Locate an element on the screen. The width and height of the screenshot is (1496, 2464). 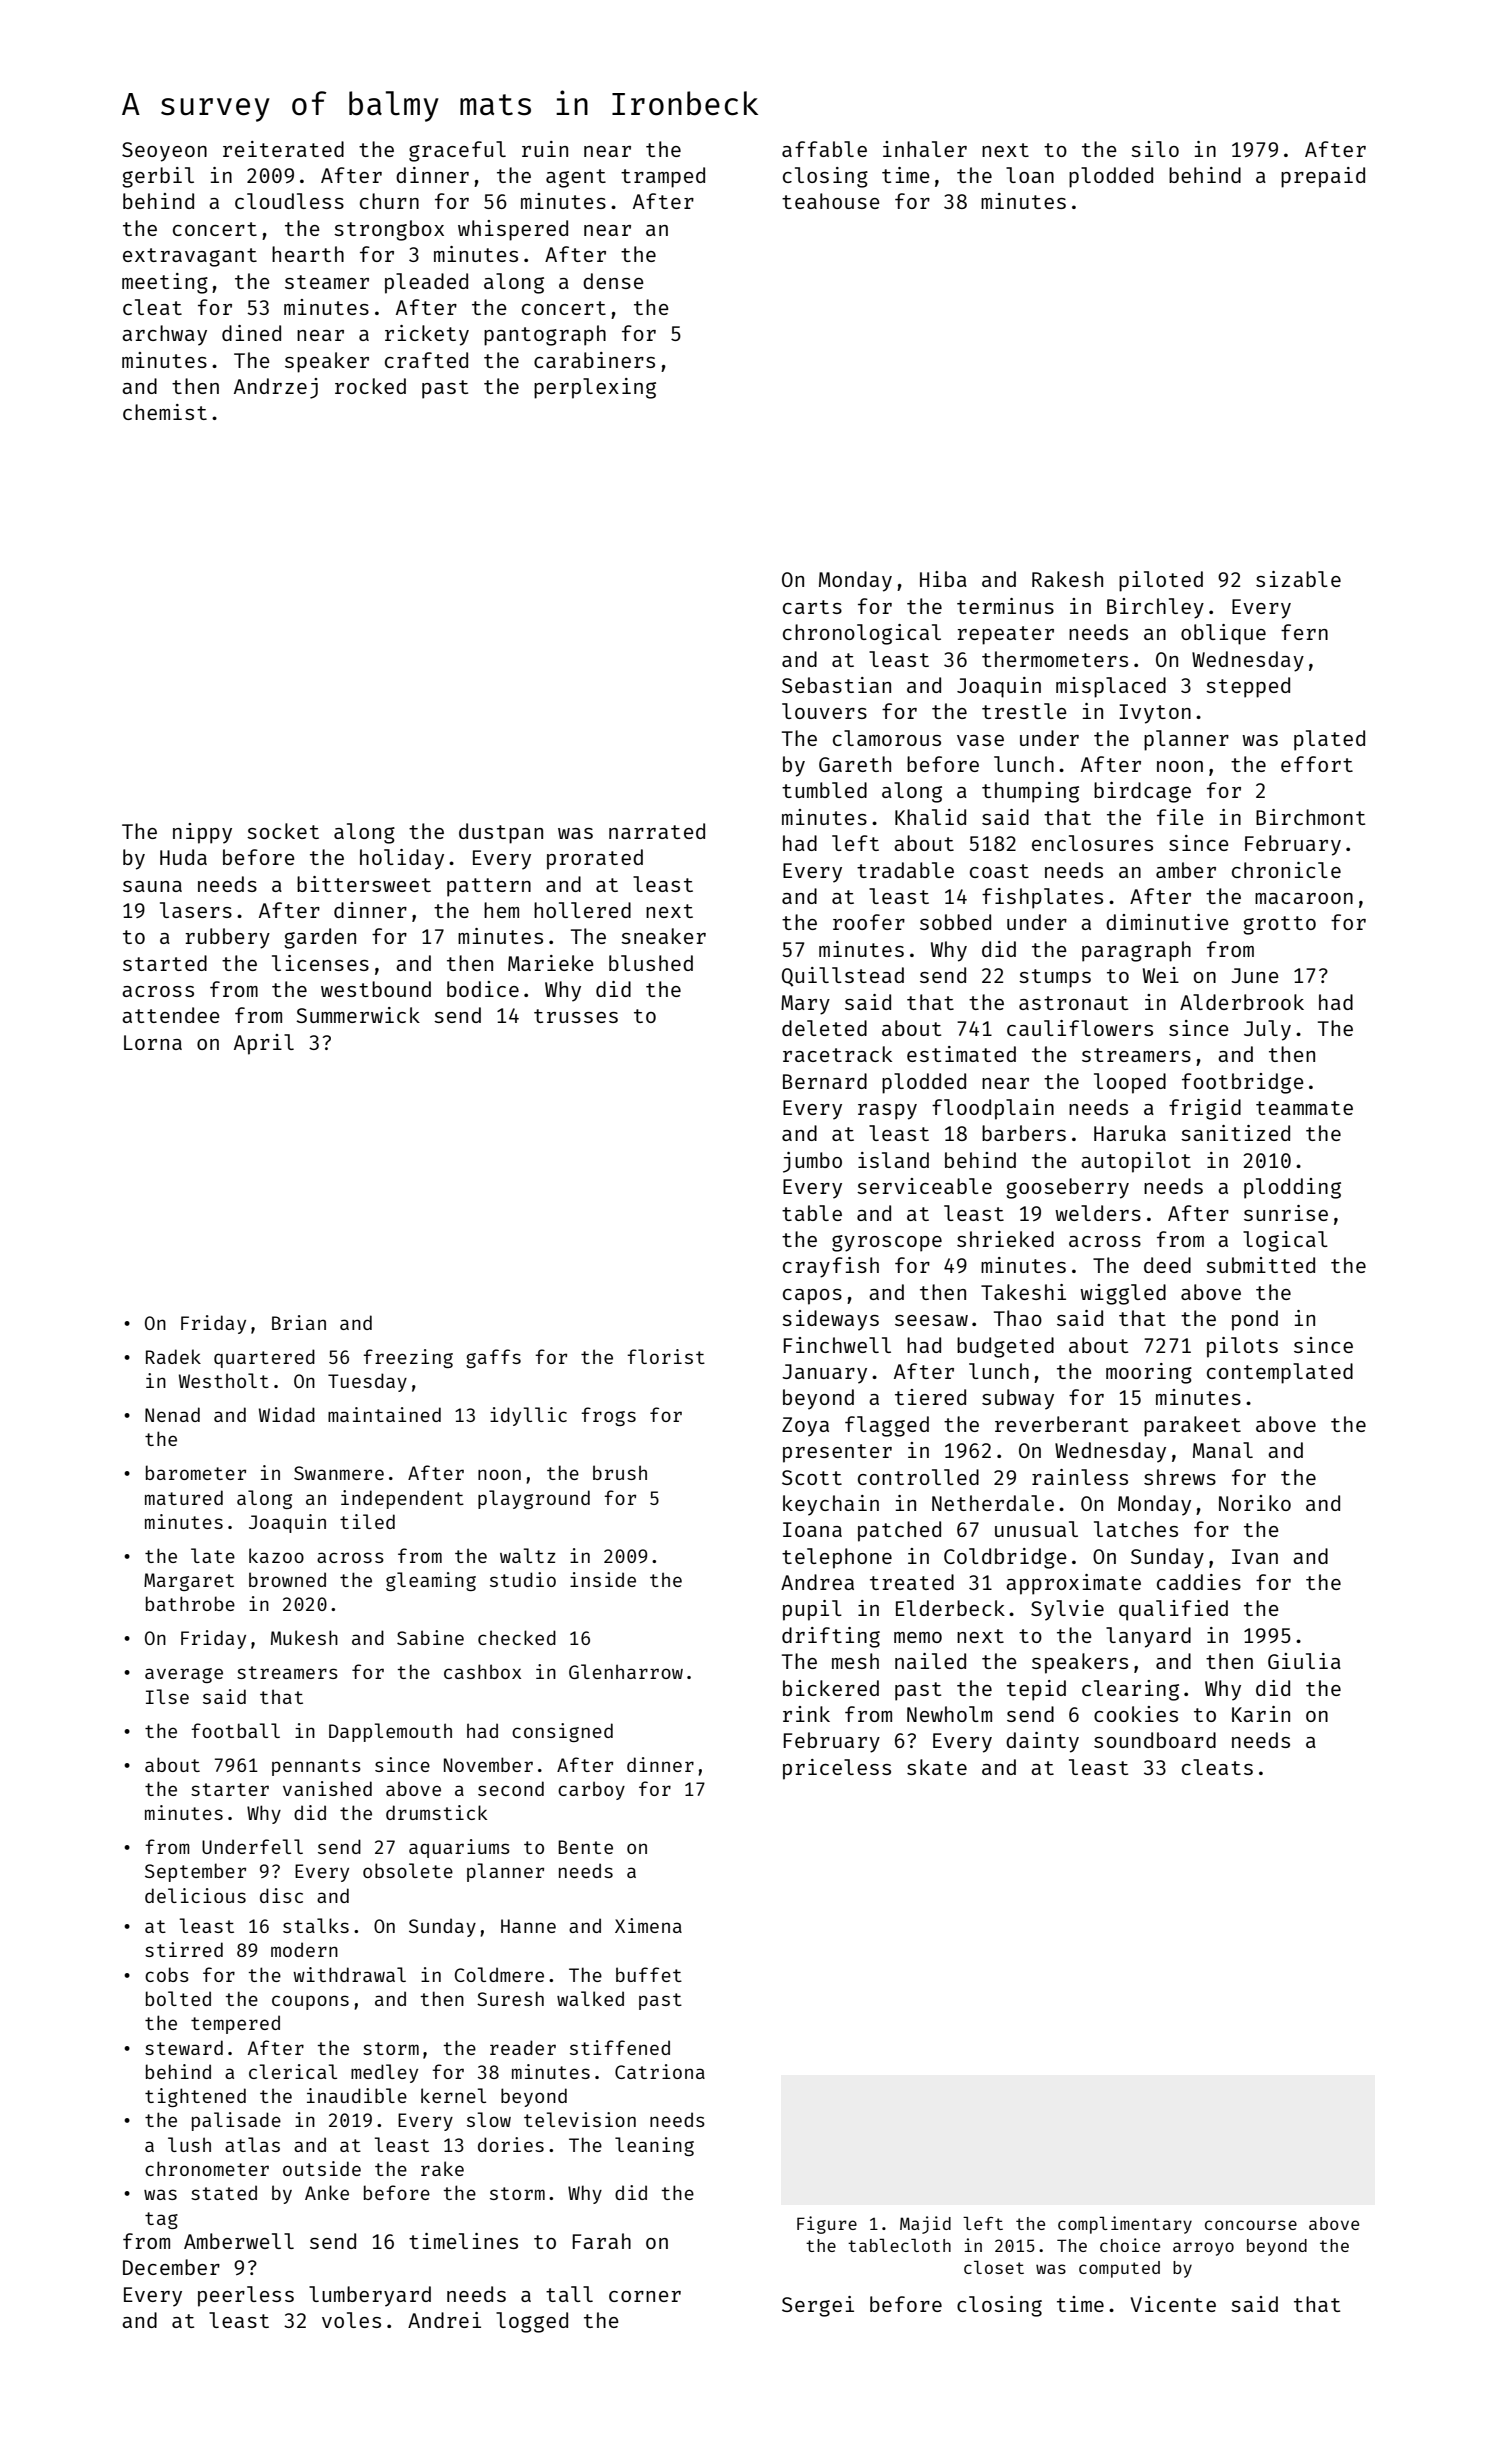
trusses is located at coordinates (576, 1016).
